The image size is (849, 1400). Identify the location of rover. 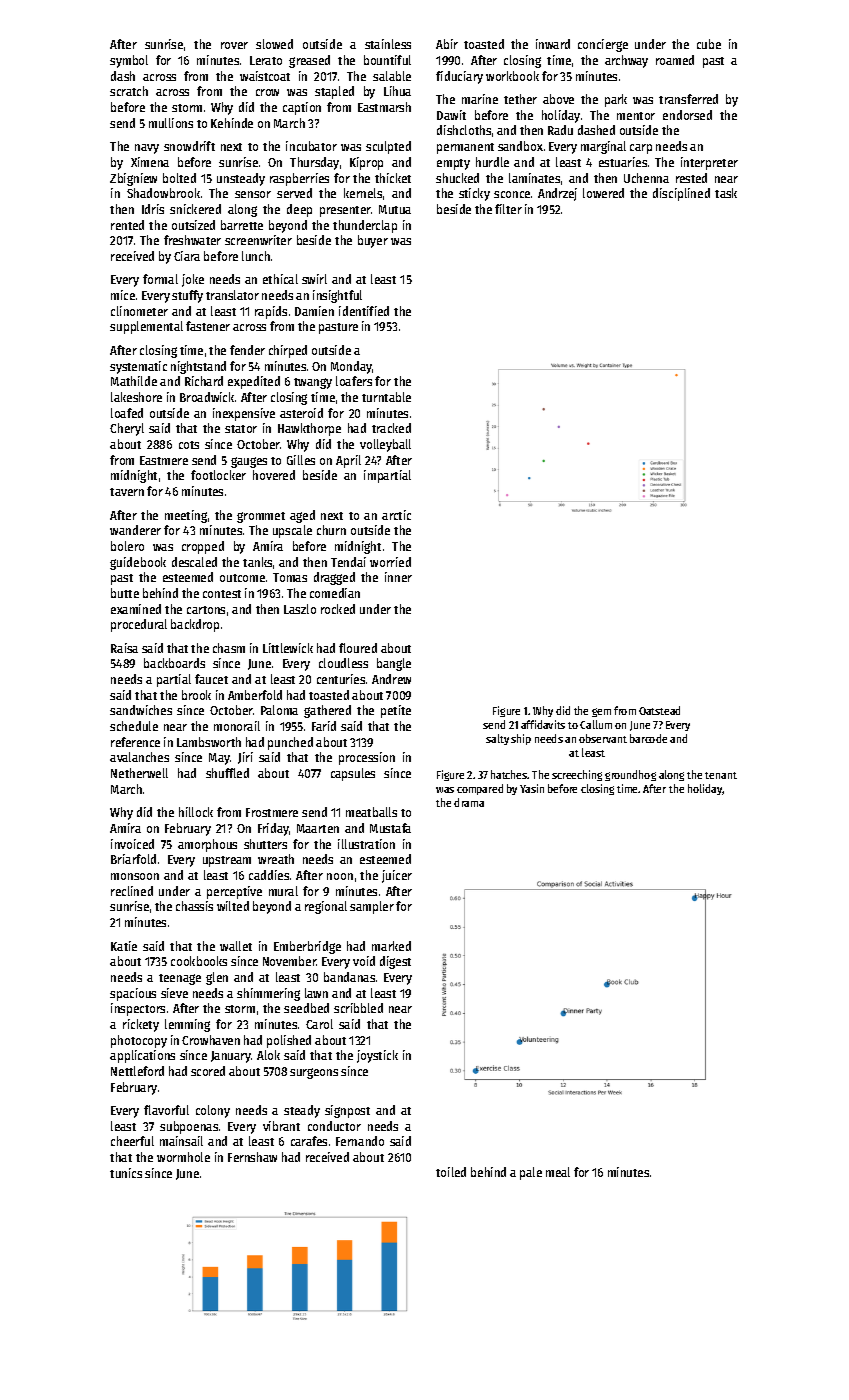
(234, 45).
